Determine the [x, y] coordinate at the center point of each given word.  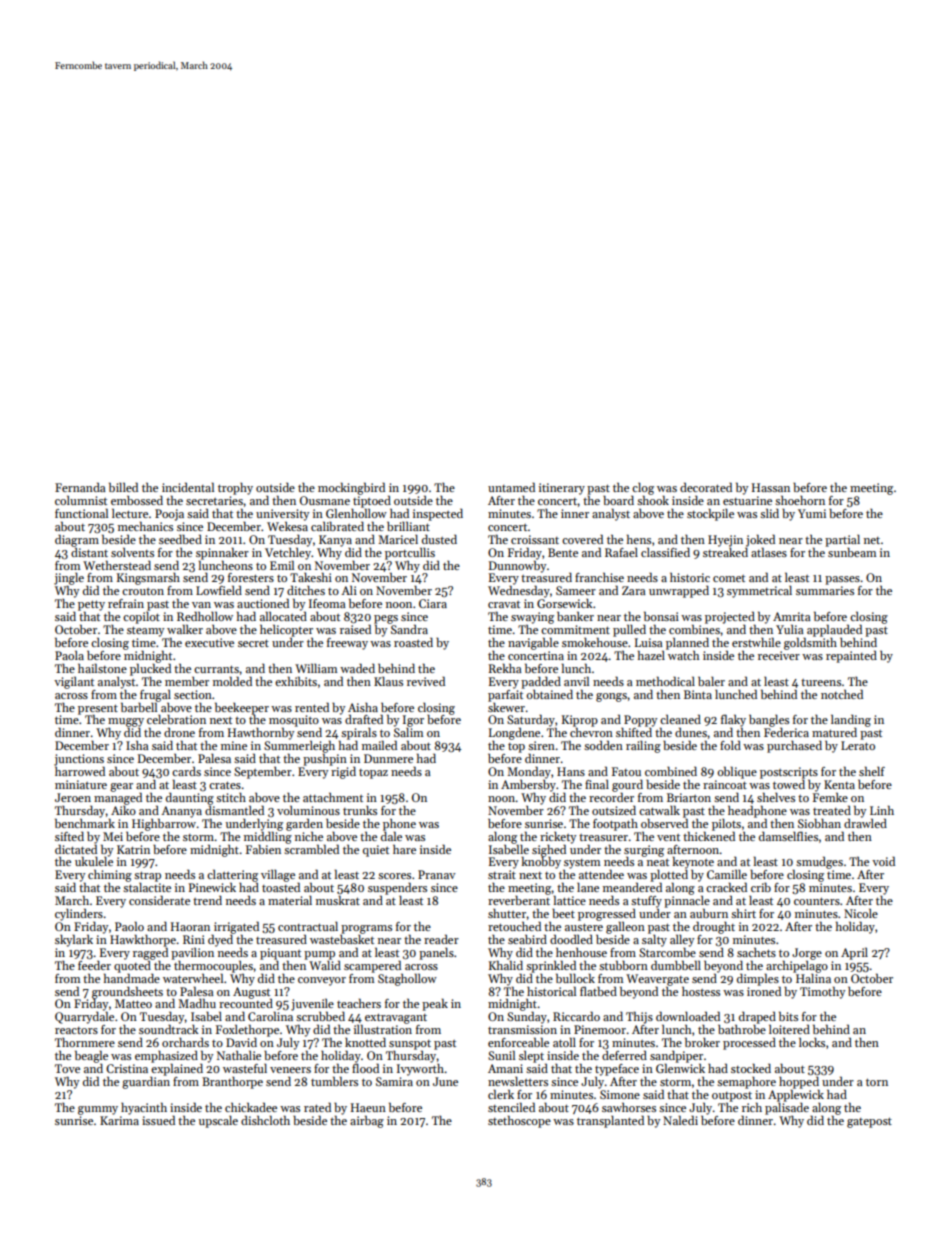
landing [851, 720]
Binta [698, 694]
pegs [386, 619]
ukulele [94, 861]
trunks [360, 810]
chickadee [251, 1107]
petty [91, 605]
